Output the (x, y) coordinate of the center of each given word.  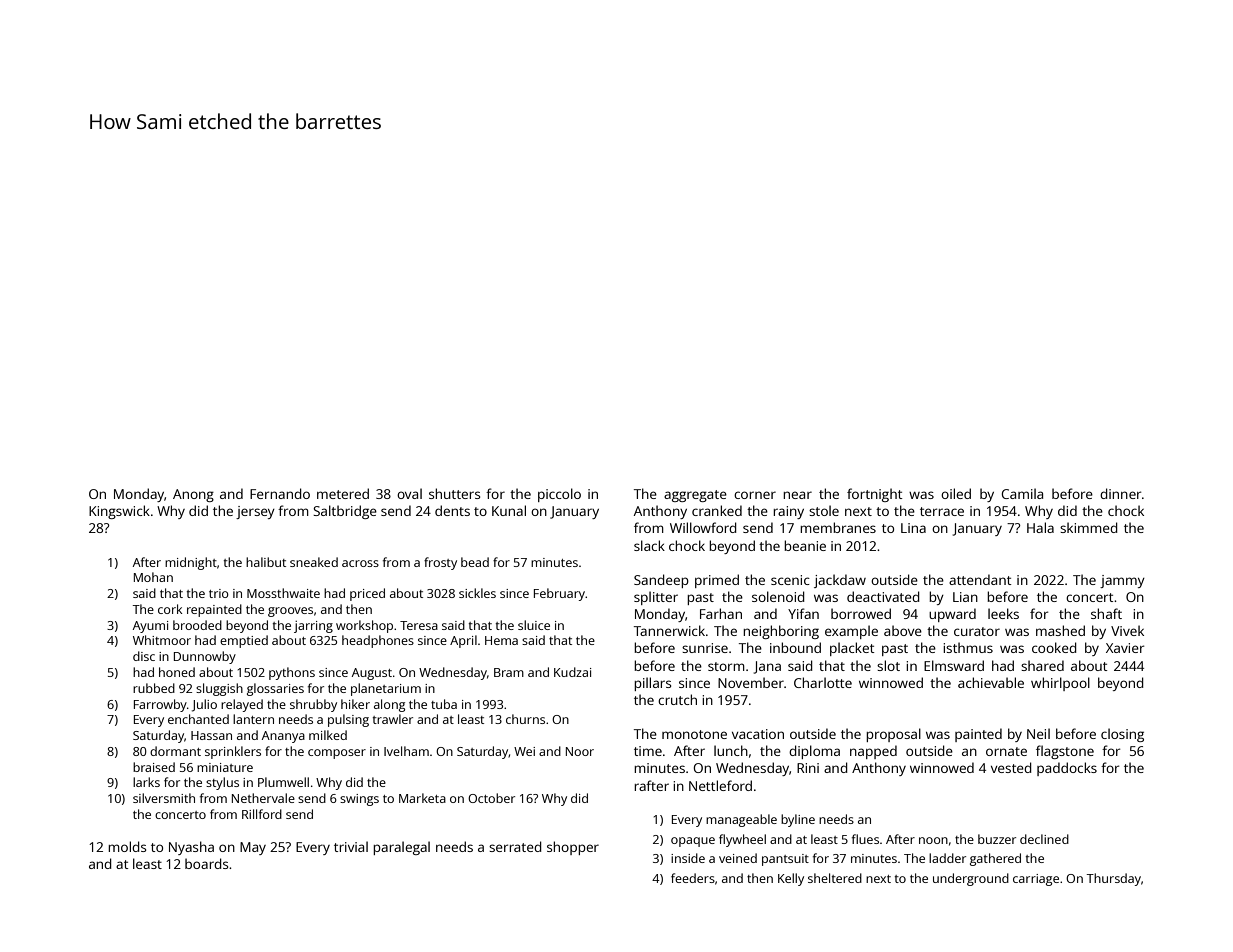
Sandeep (661, 581)
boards (206, 863)
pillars (652, 684)
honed (177, 672)
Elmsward (954, 665)
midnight (191, 563)
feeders (693, 878)
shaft (1106, 613)
